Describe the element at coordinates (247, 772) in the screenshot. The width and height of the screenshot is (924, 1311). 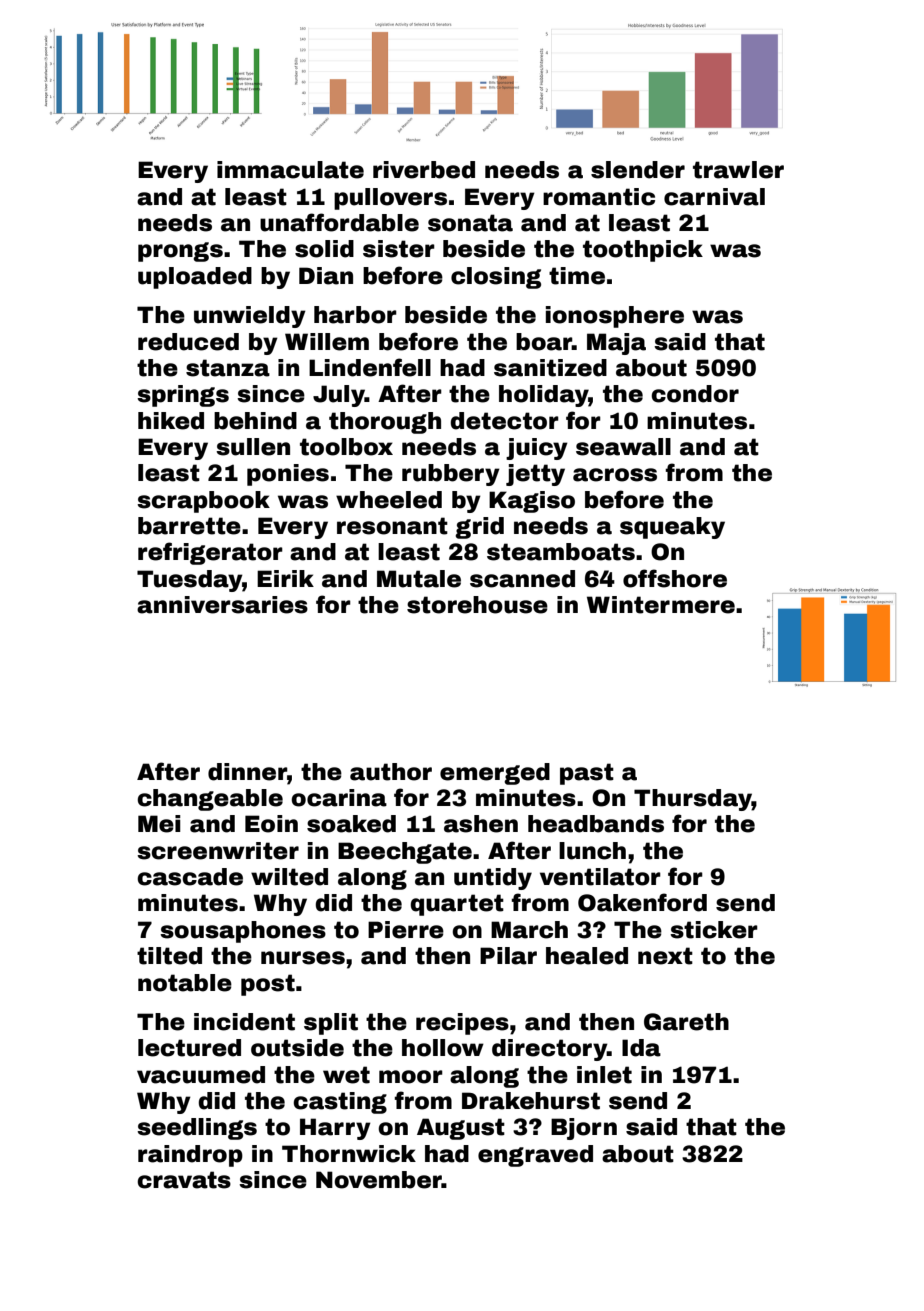
I see `dinner` at that location.
